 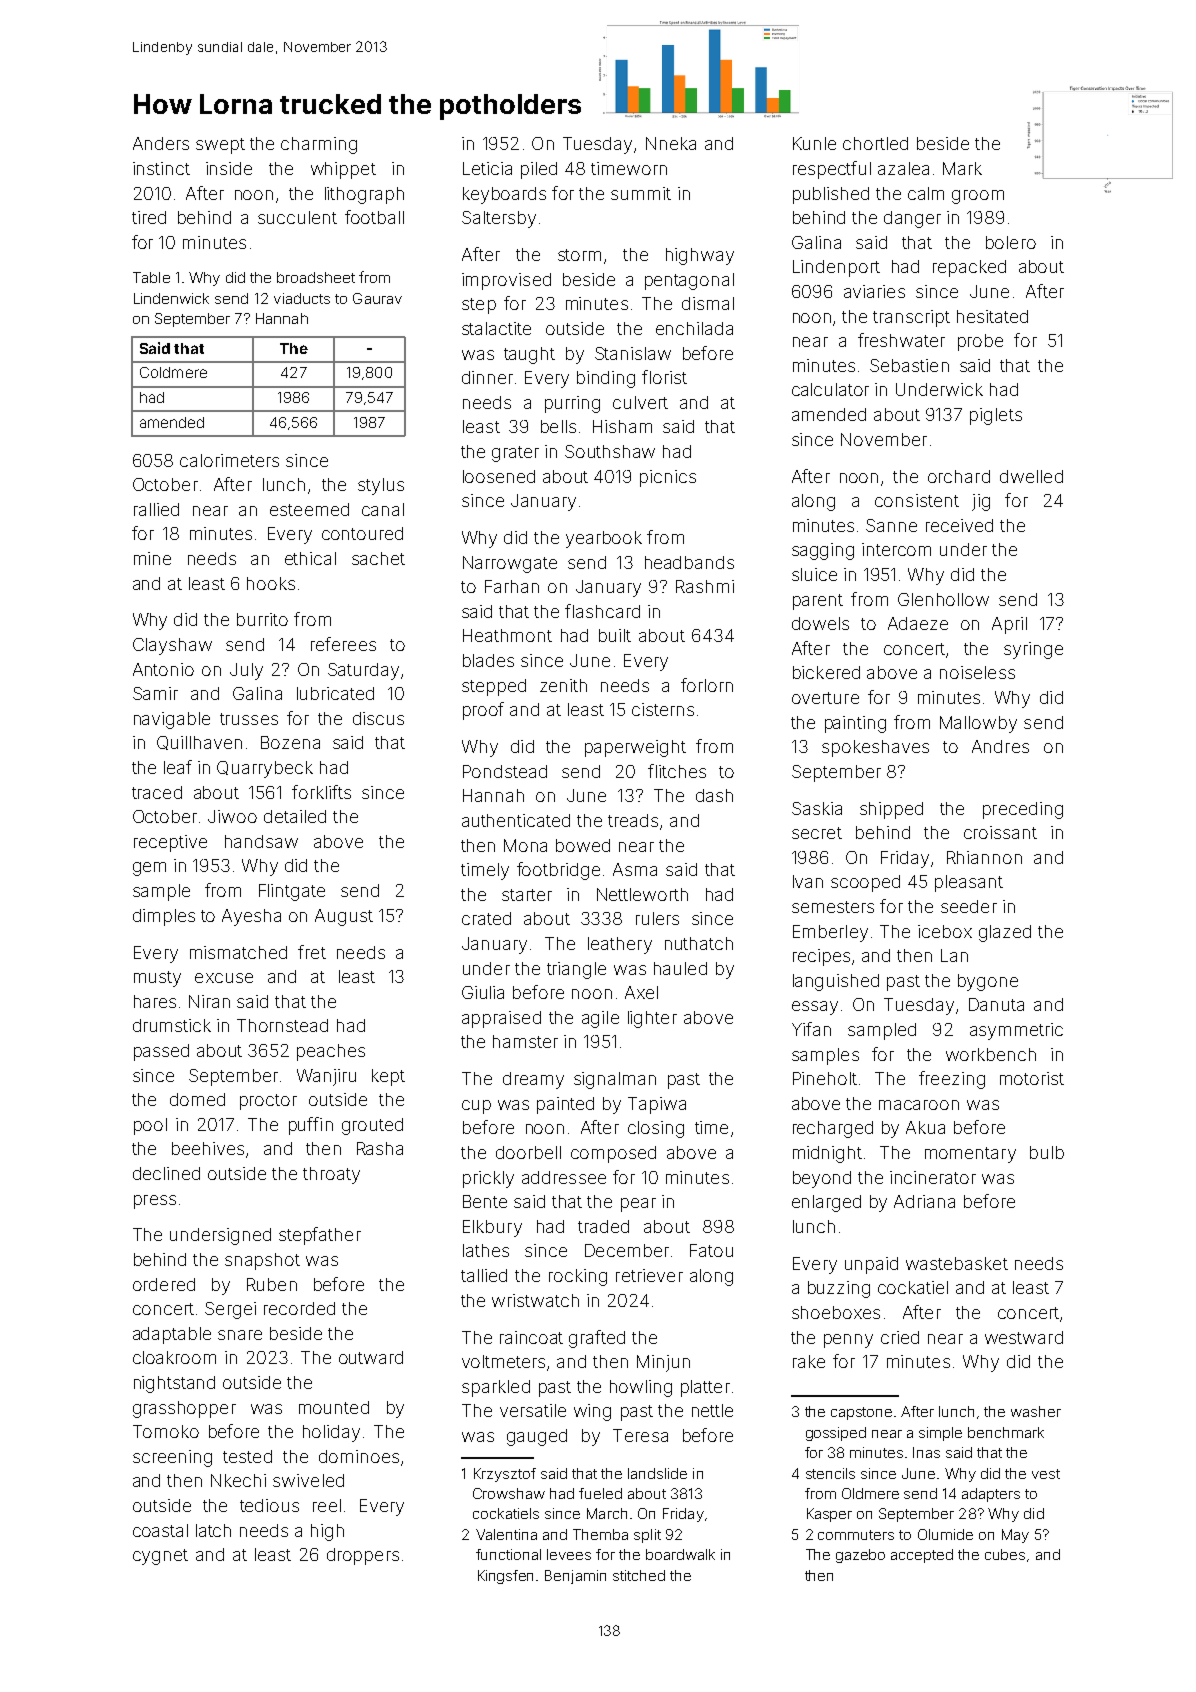 What do you see at coordinates (1032, 1078) in the document?
I see `motorist` at bounding box center [1032, 1078].
